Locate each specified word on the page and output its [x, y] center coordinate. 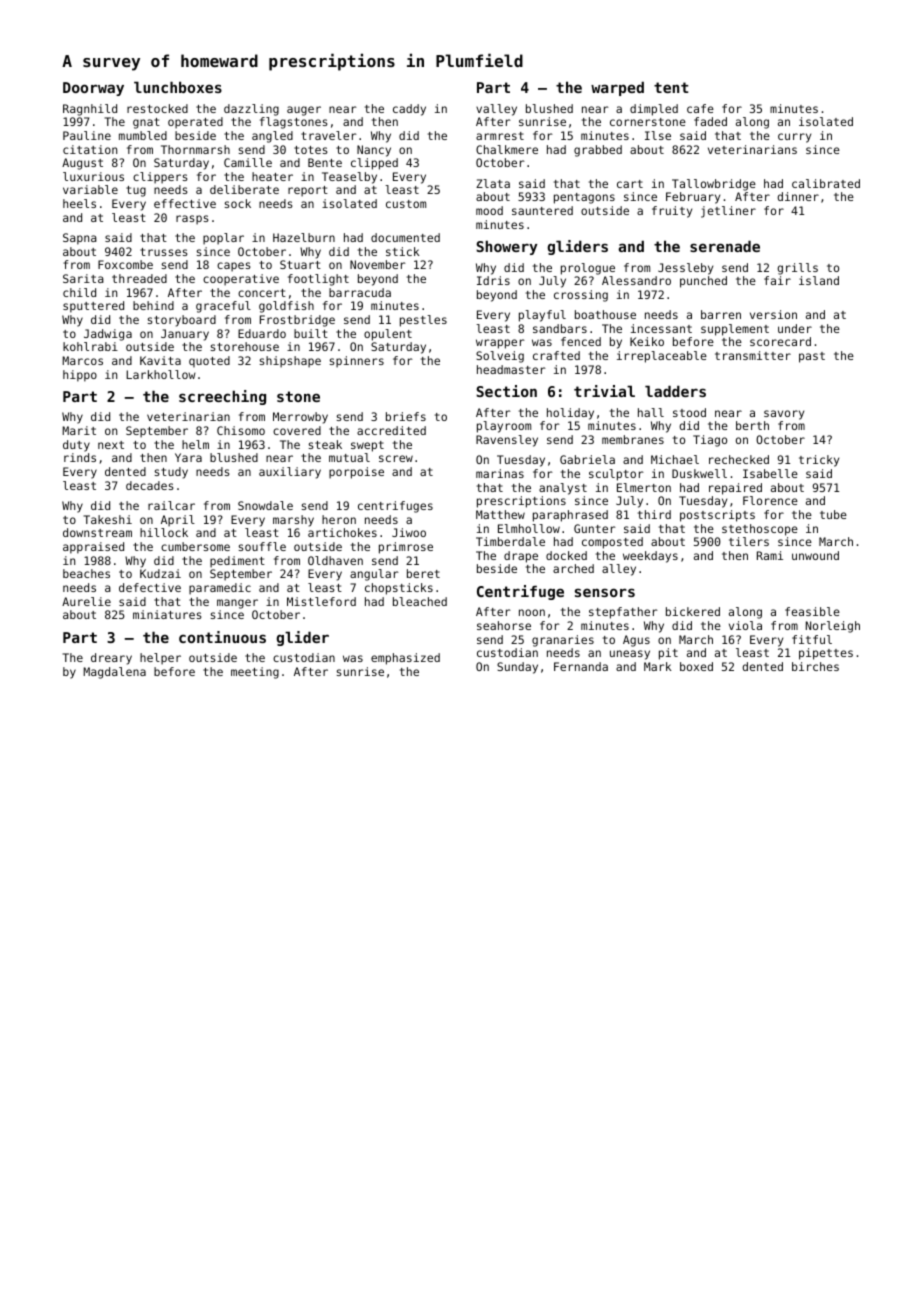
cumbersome [195, 546]
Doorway [93, 89]
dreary [111, 659]
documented [405, 237]
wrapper [500, 344]
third [654, 514]
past [812, 357]
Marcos [82, 360]
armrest [500, 136]
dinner [798, 196]
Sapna [80, 239]
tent [671, 87]
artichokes [342, 532]
